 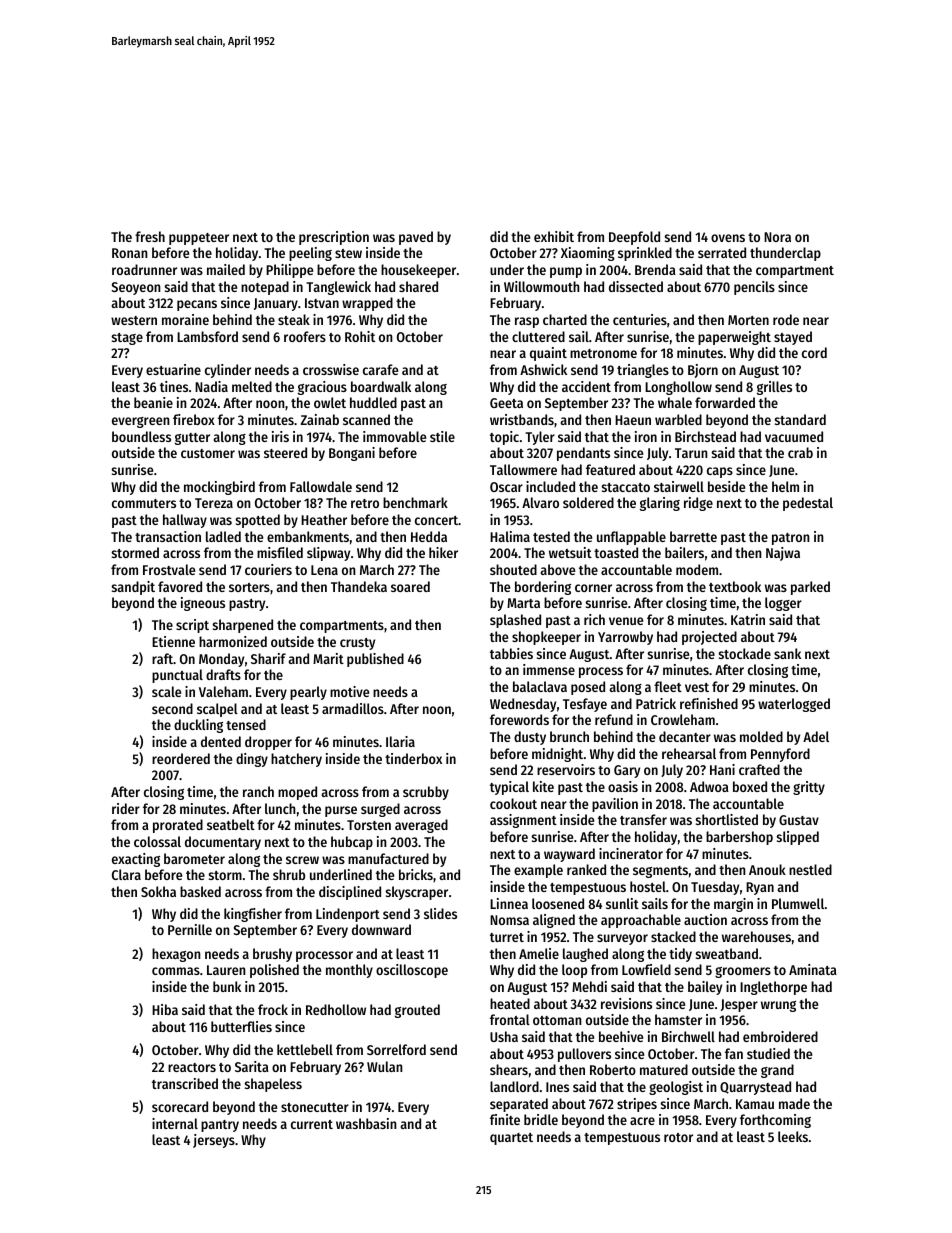 What do you see at coordinates (413, 758) in the screenshot?
I see `tinderbox` at bounding box center [413, 758].
